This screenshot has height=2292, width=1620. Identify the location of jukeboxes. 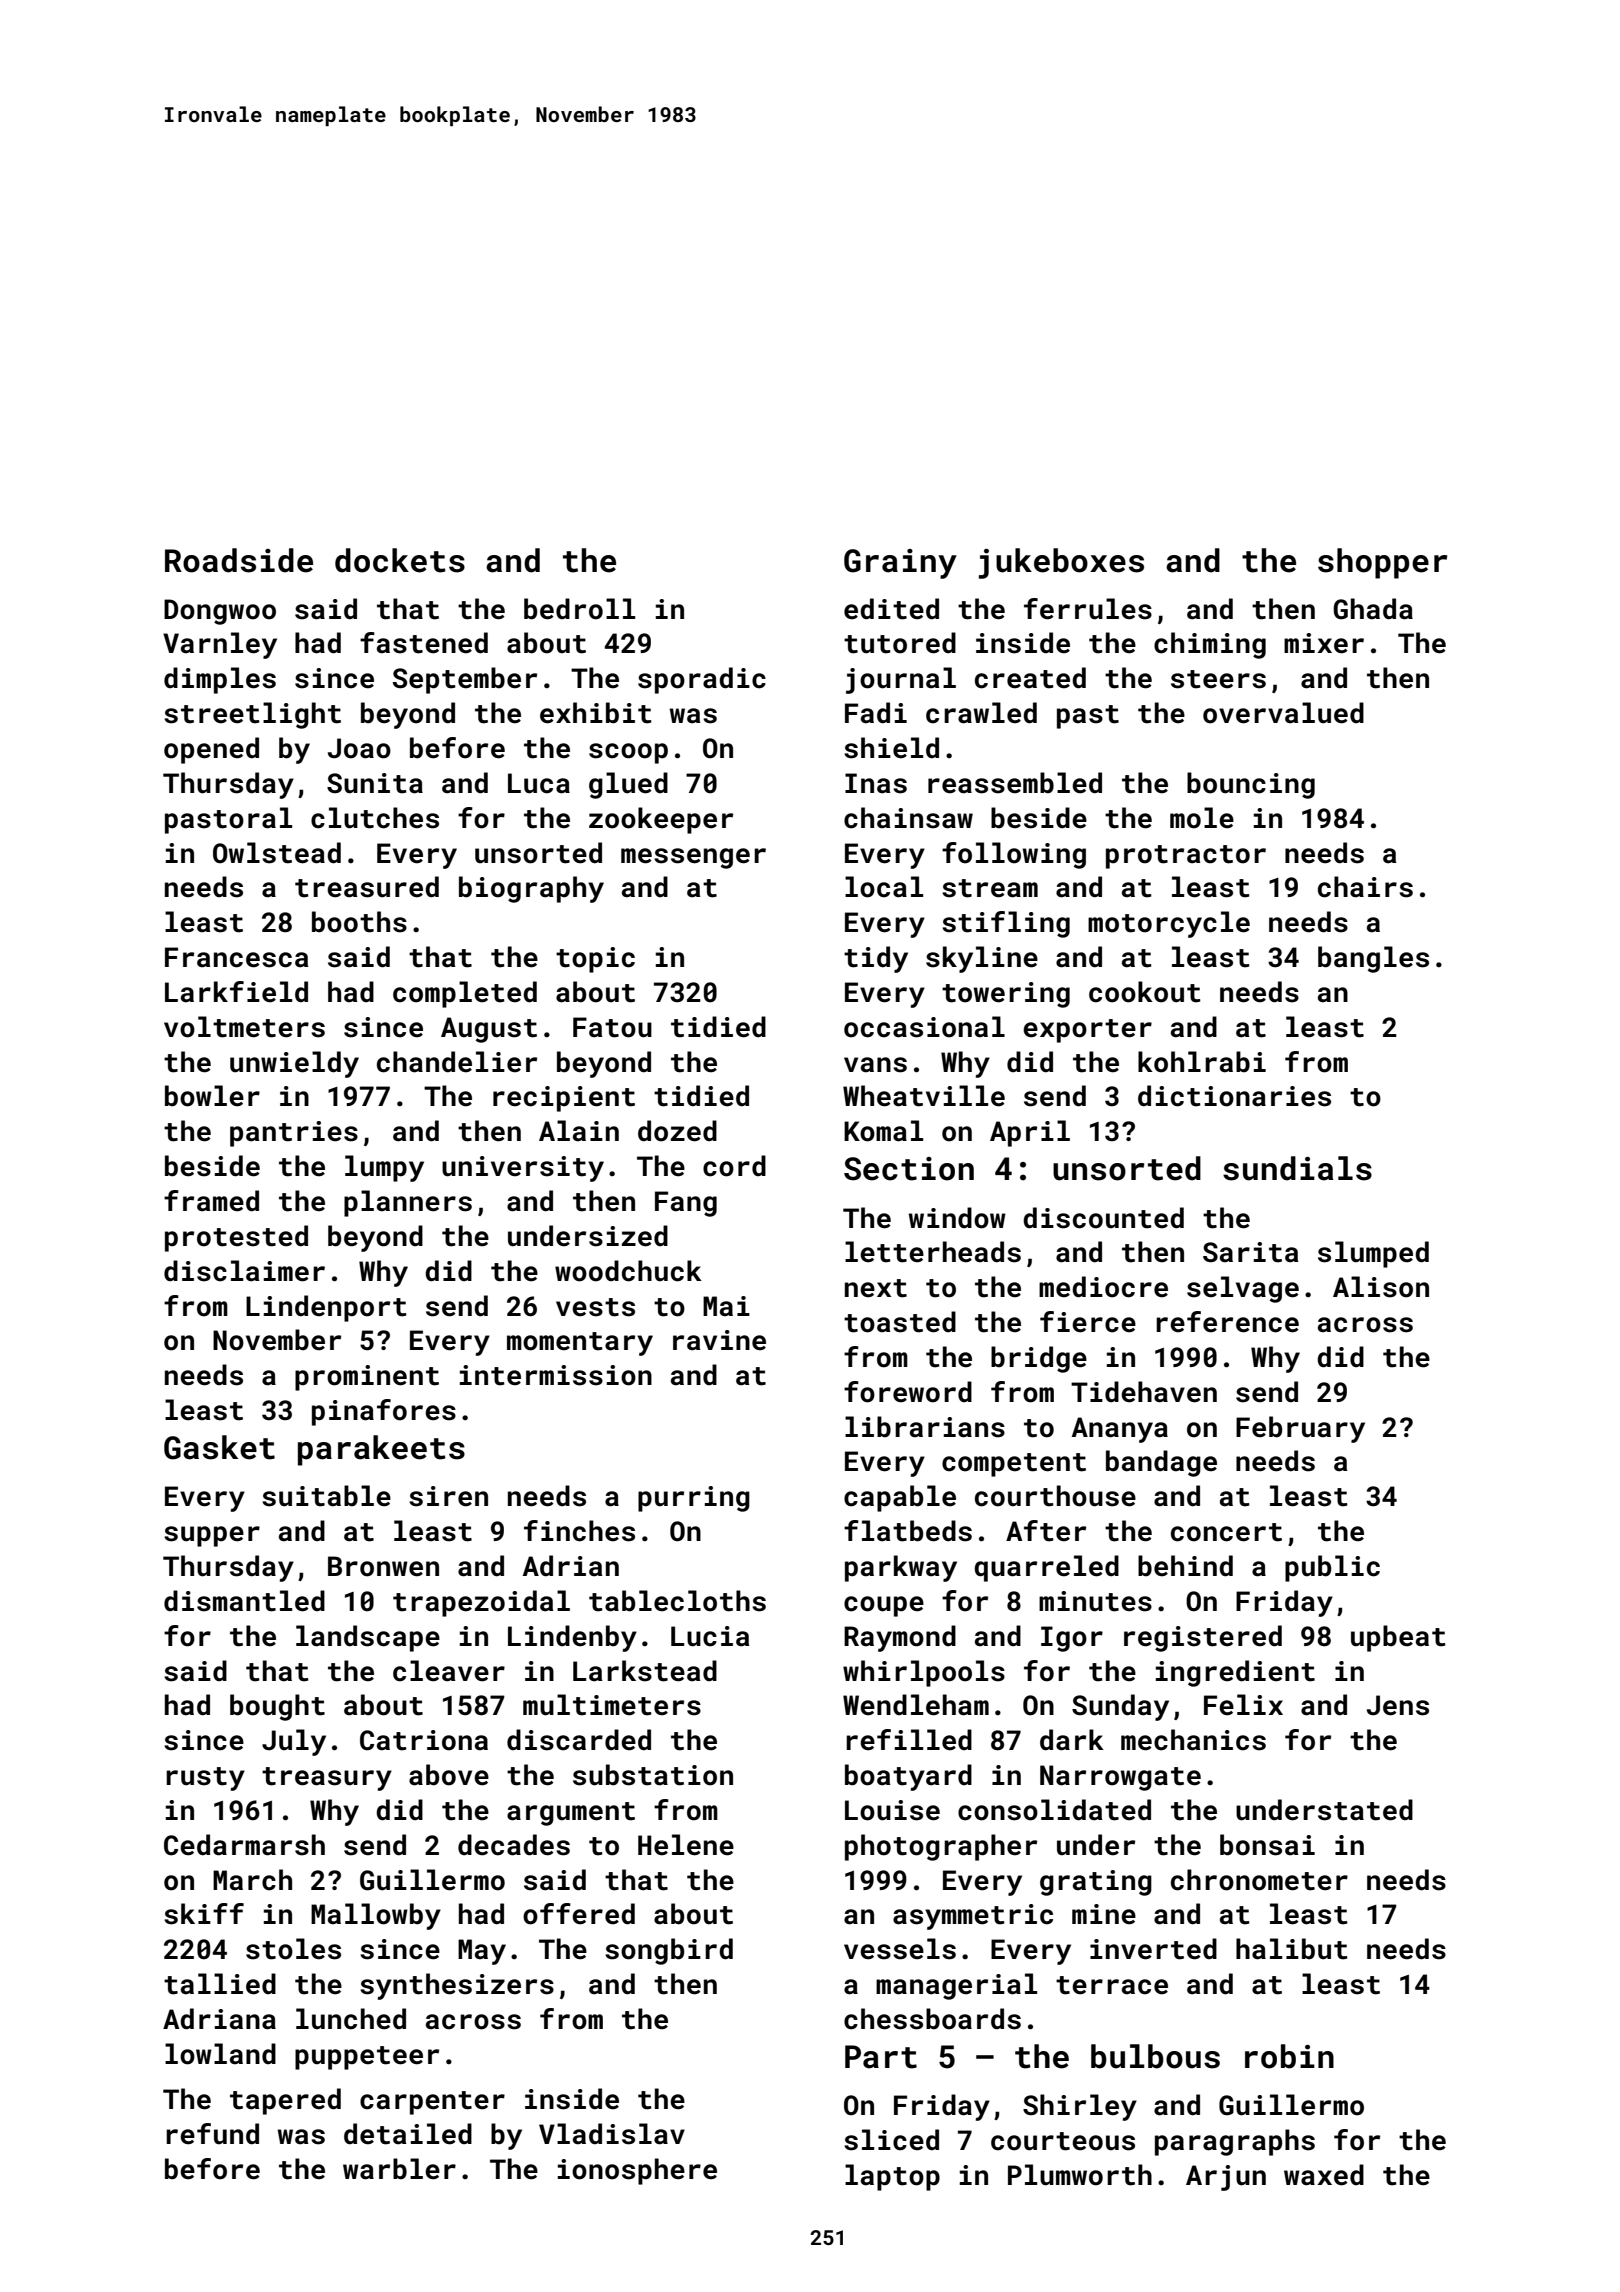
(1061, 563).
